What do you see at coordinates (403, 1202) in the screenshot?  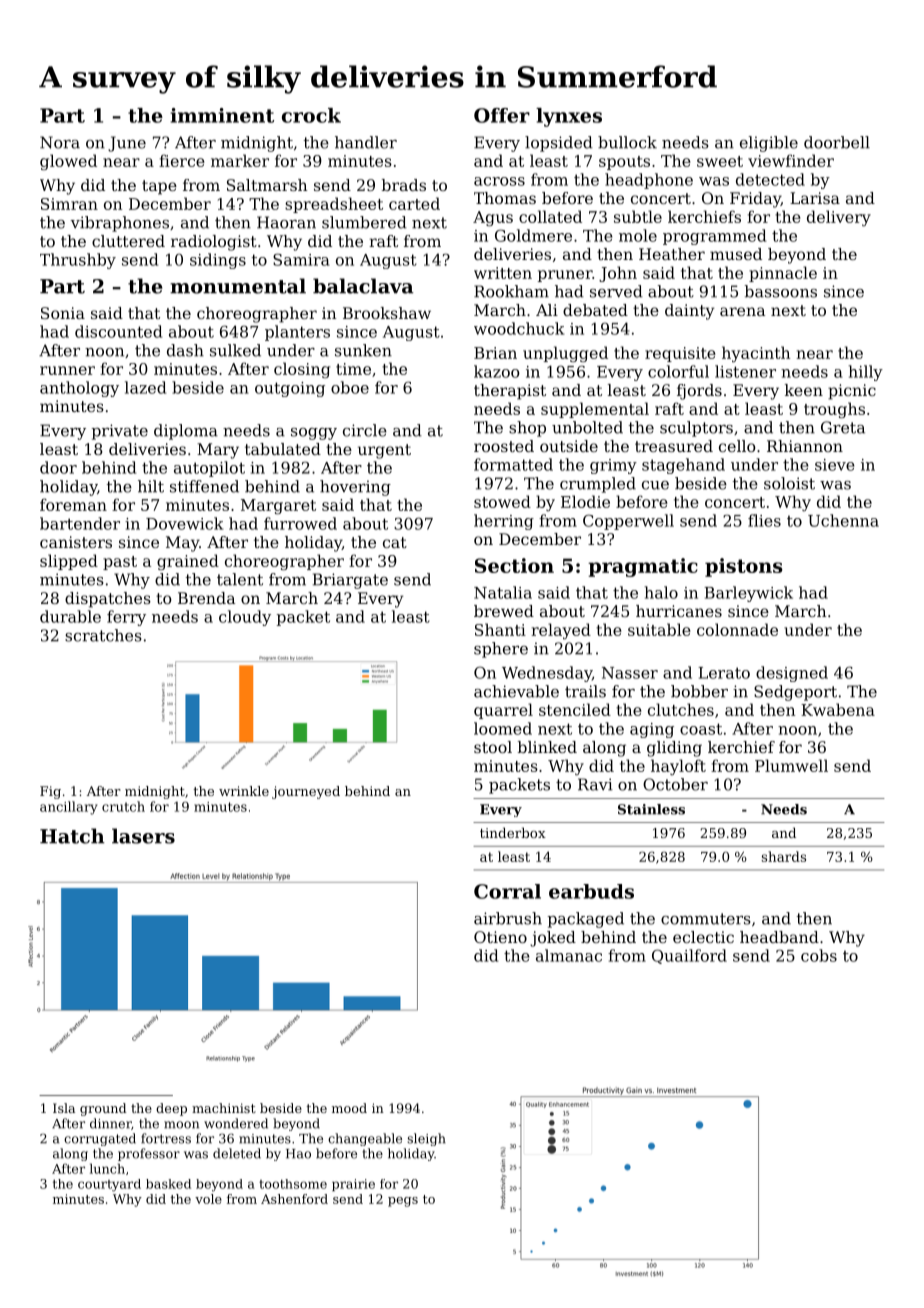 I see `pegs` at bounding box center [403, 1202].
